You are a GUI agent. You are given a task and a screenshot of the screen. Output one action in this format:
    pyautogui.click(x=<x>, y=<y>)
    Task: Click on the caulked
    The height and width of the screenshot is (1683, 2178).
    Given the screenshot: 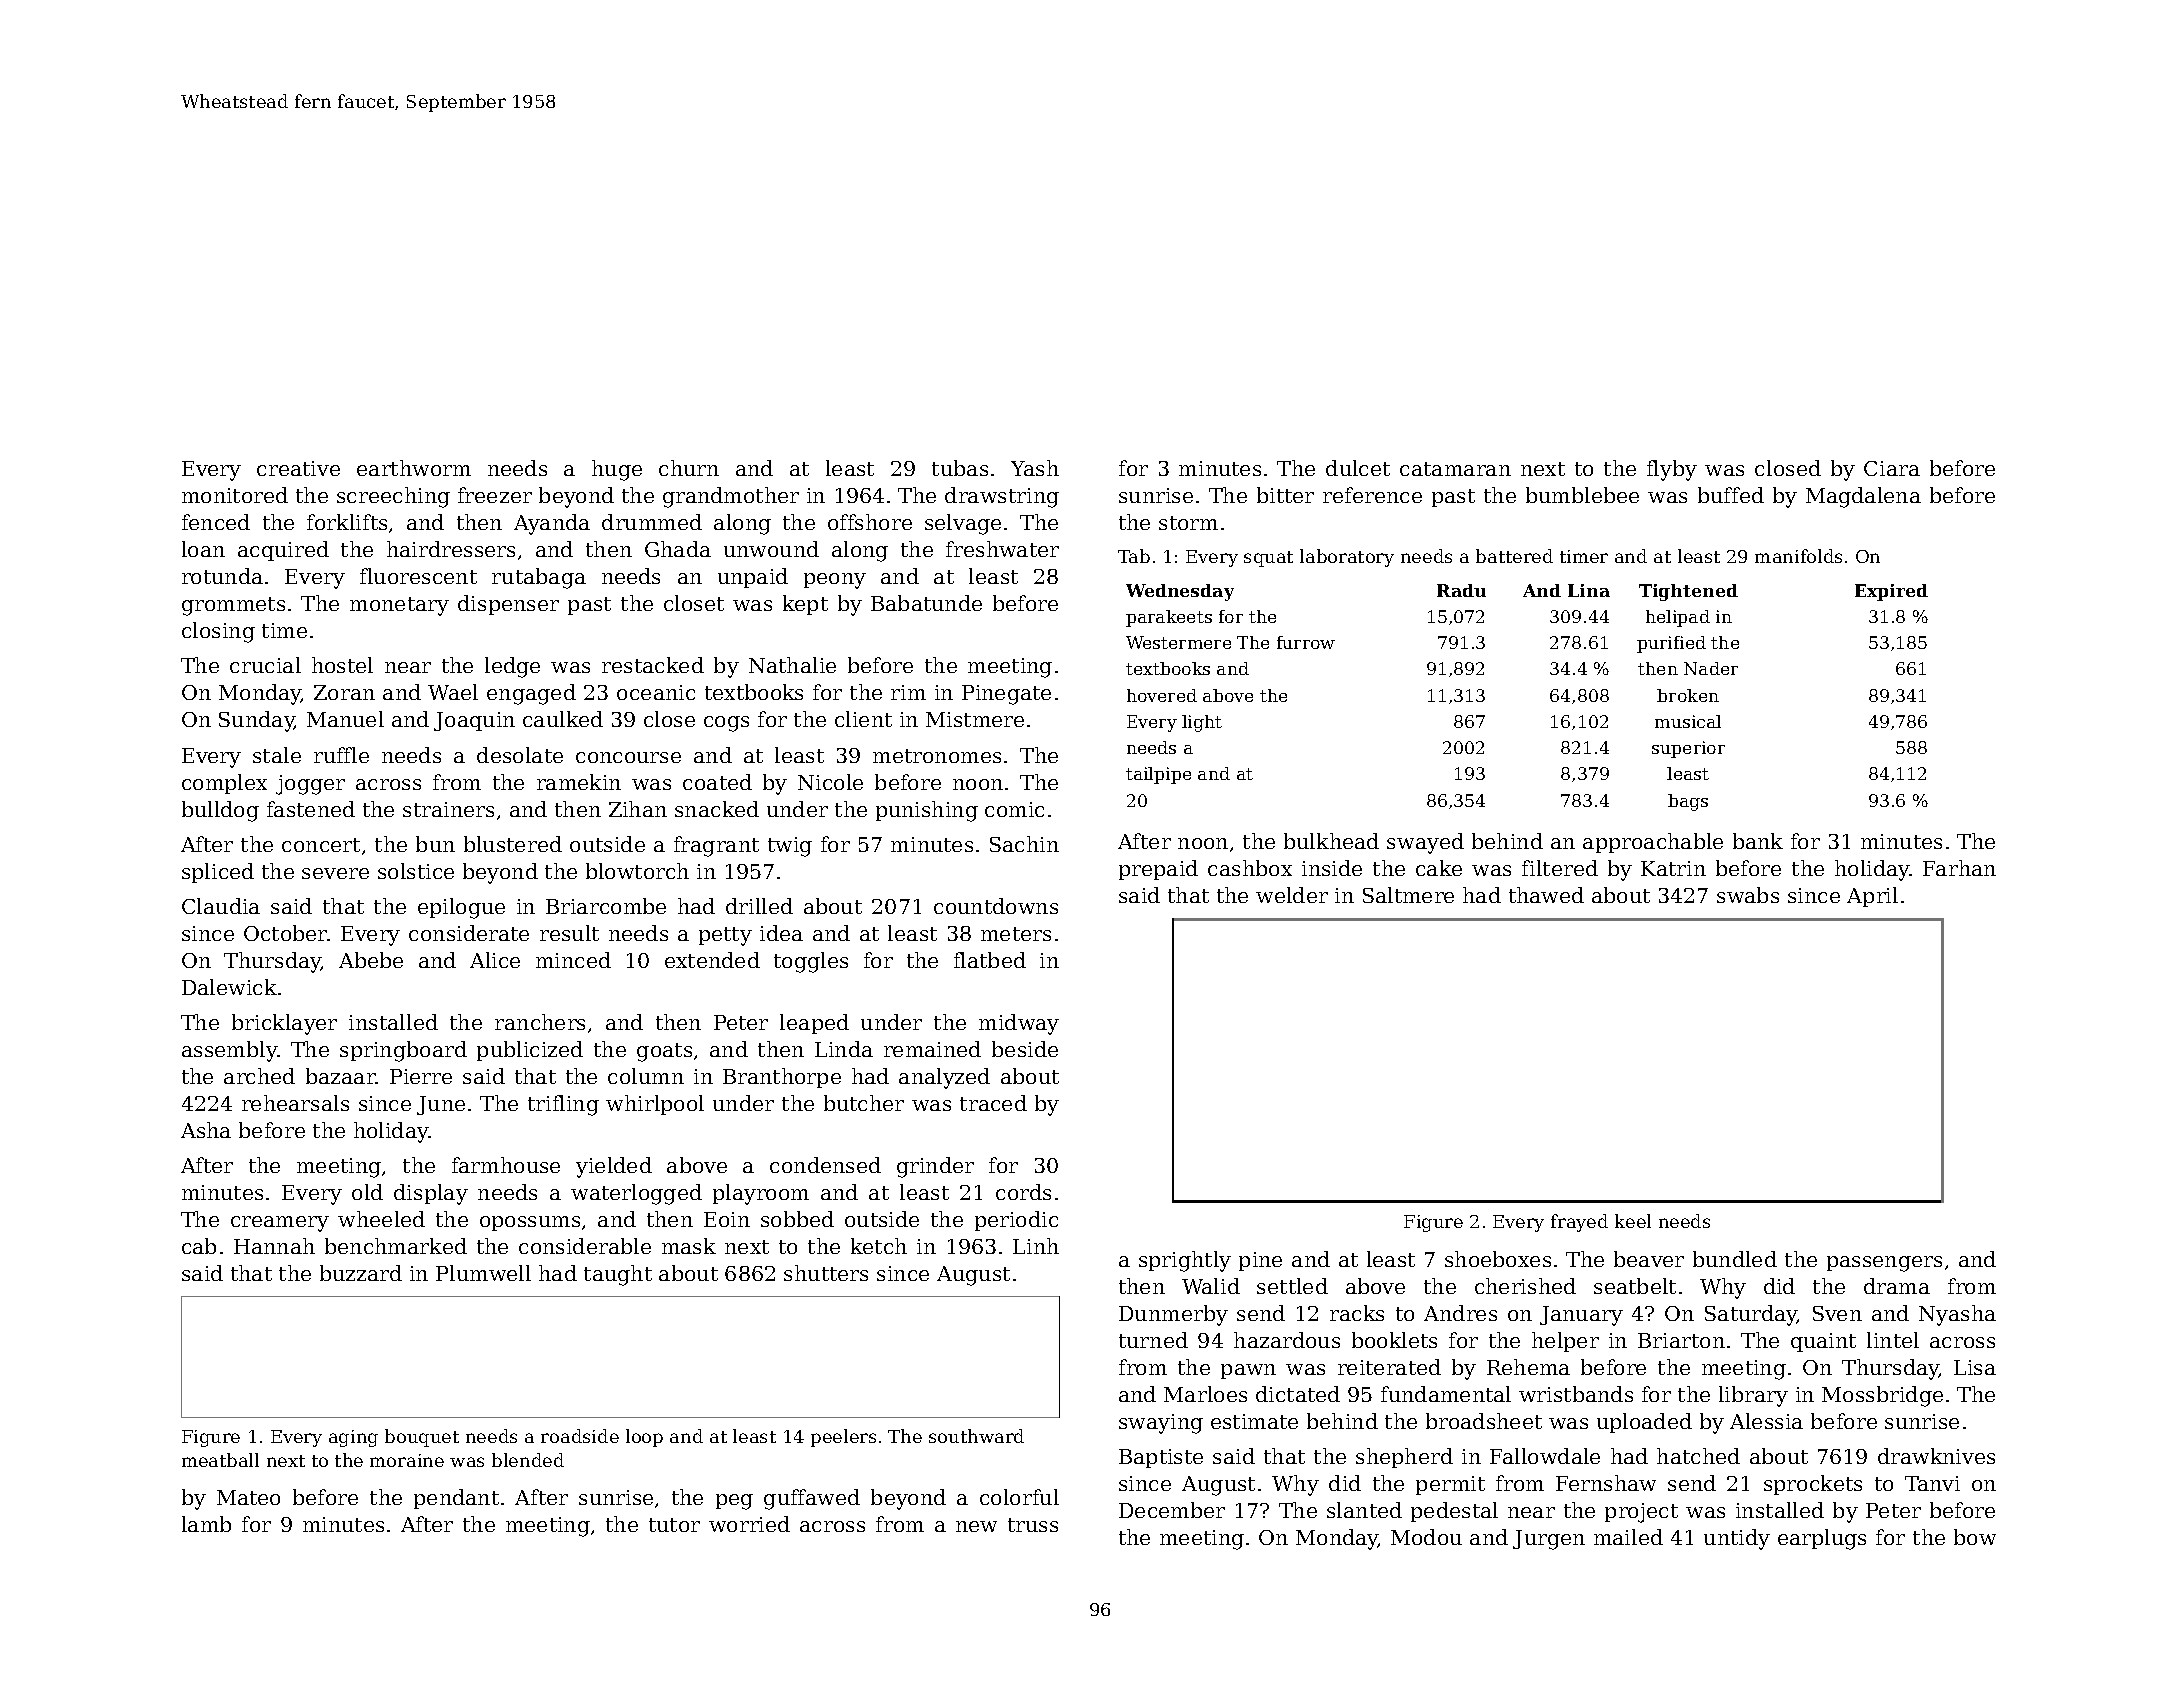 What is the action you would take?
    pyautogui.click(x=563, y=719)
